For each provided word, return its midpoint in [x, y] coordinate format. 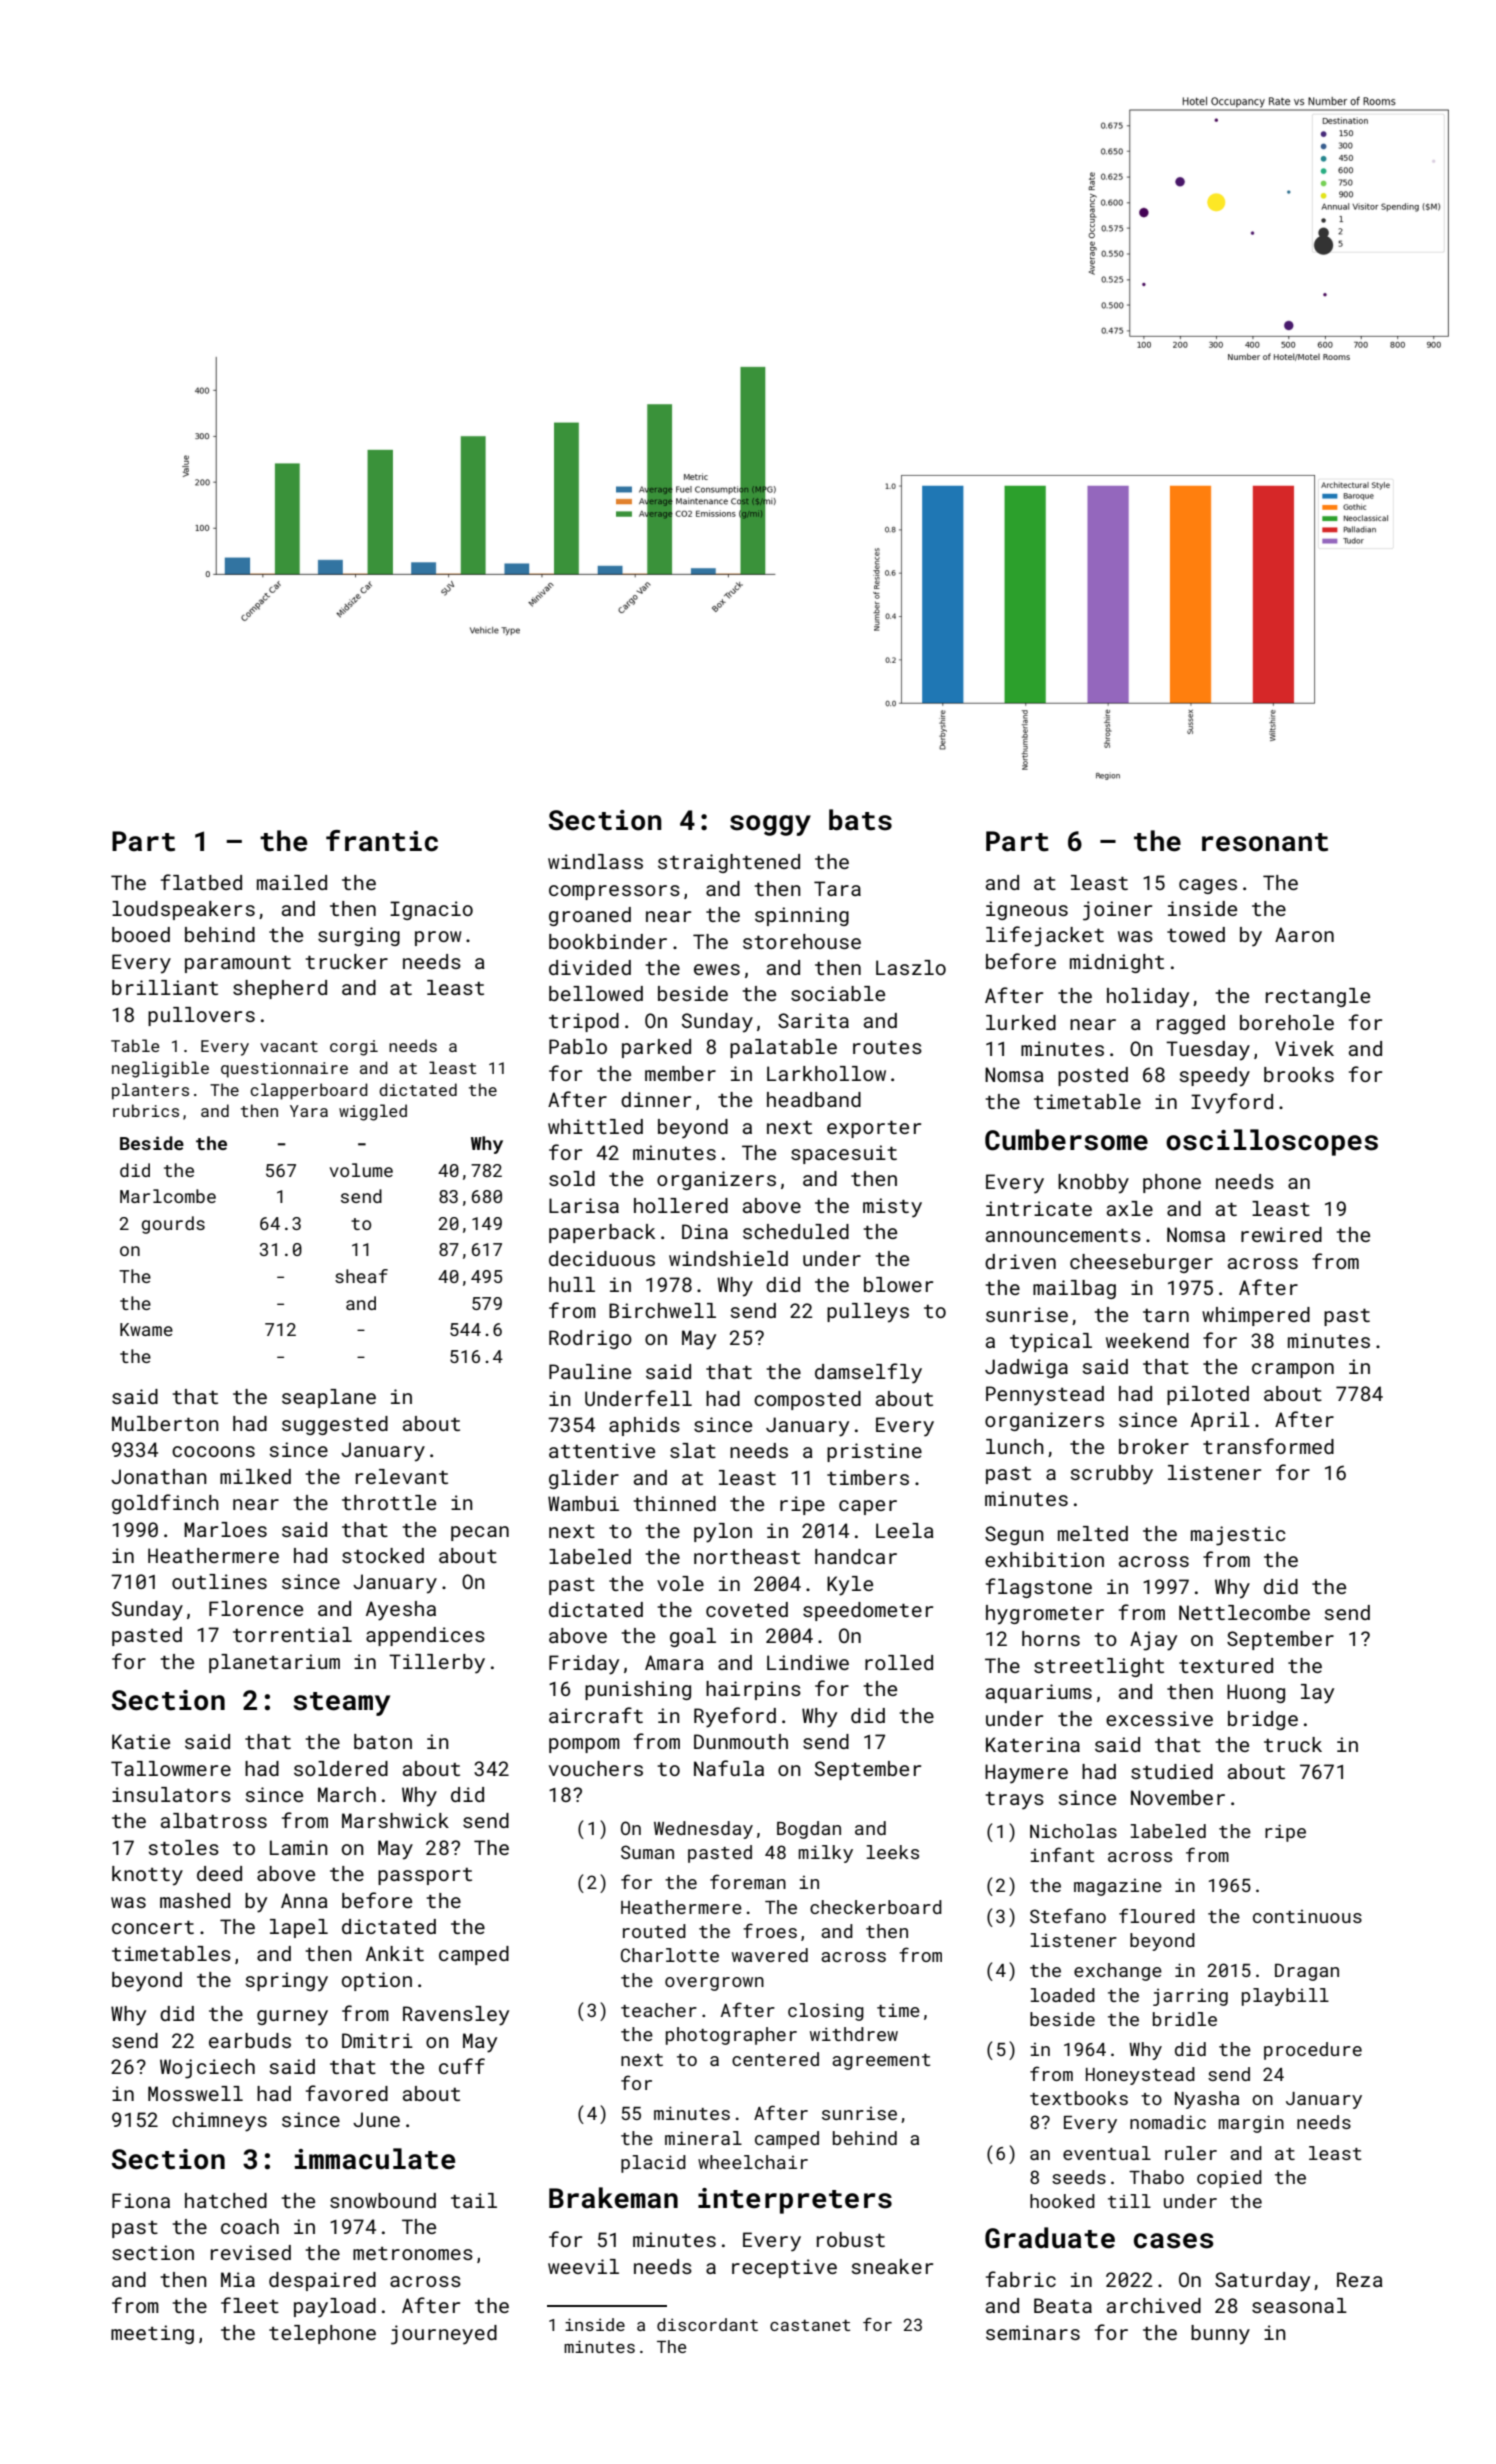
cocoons [213, 1451]
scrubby [1112, 1475]
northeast [747, 1556]
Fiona [141, 2200]
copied [1229, 2179]
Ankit [395, 1953]
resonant [1265, 842]
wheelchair [753, 2162]
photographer [731, 2036]
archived [1154, 2305]
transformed [1268, 1446]
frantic [382, 841]
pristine [874, 1452]
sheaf [361, 1276]
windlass [595, 861]
